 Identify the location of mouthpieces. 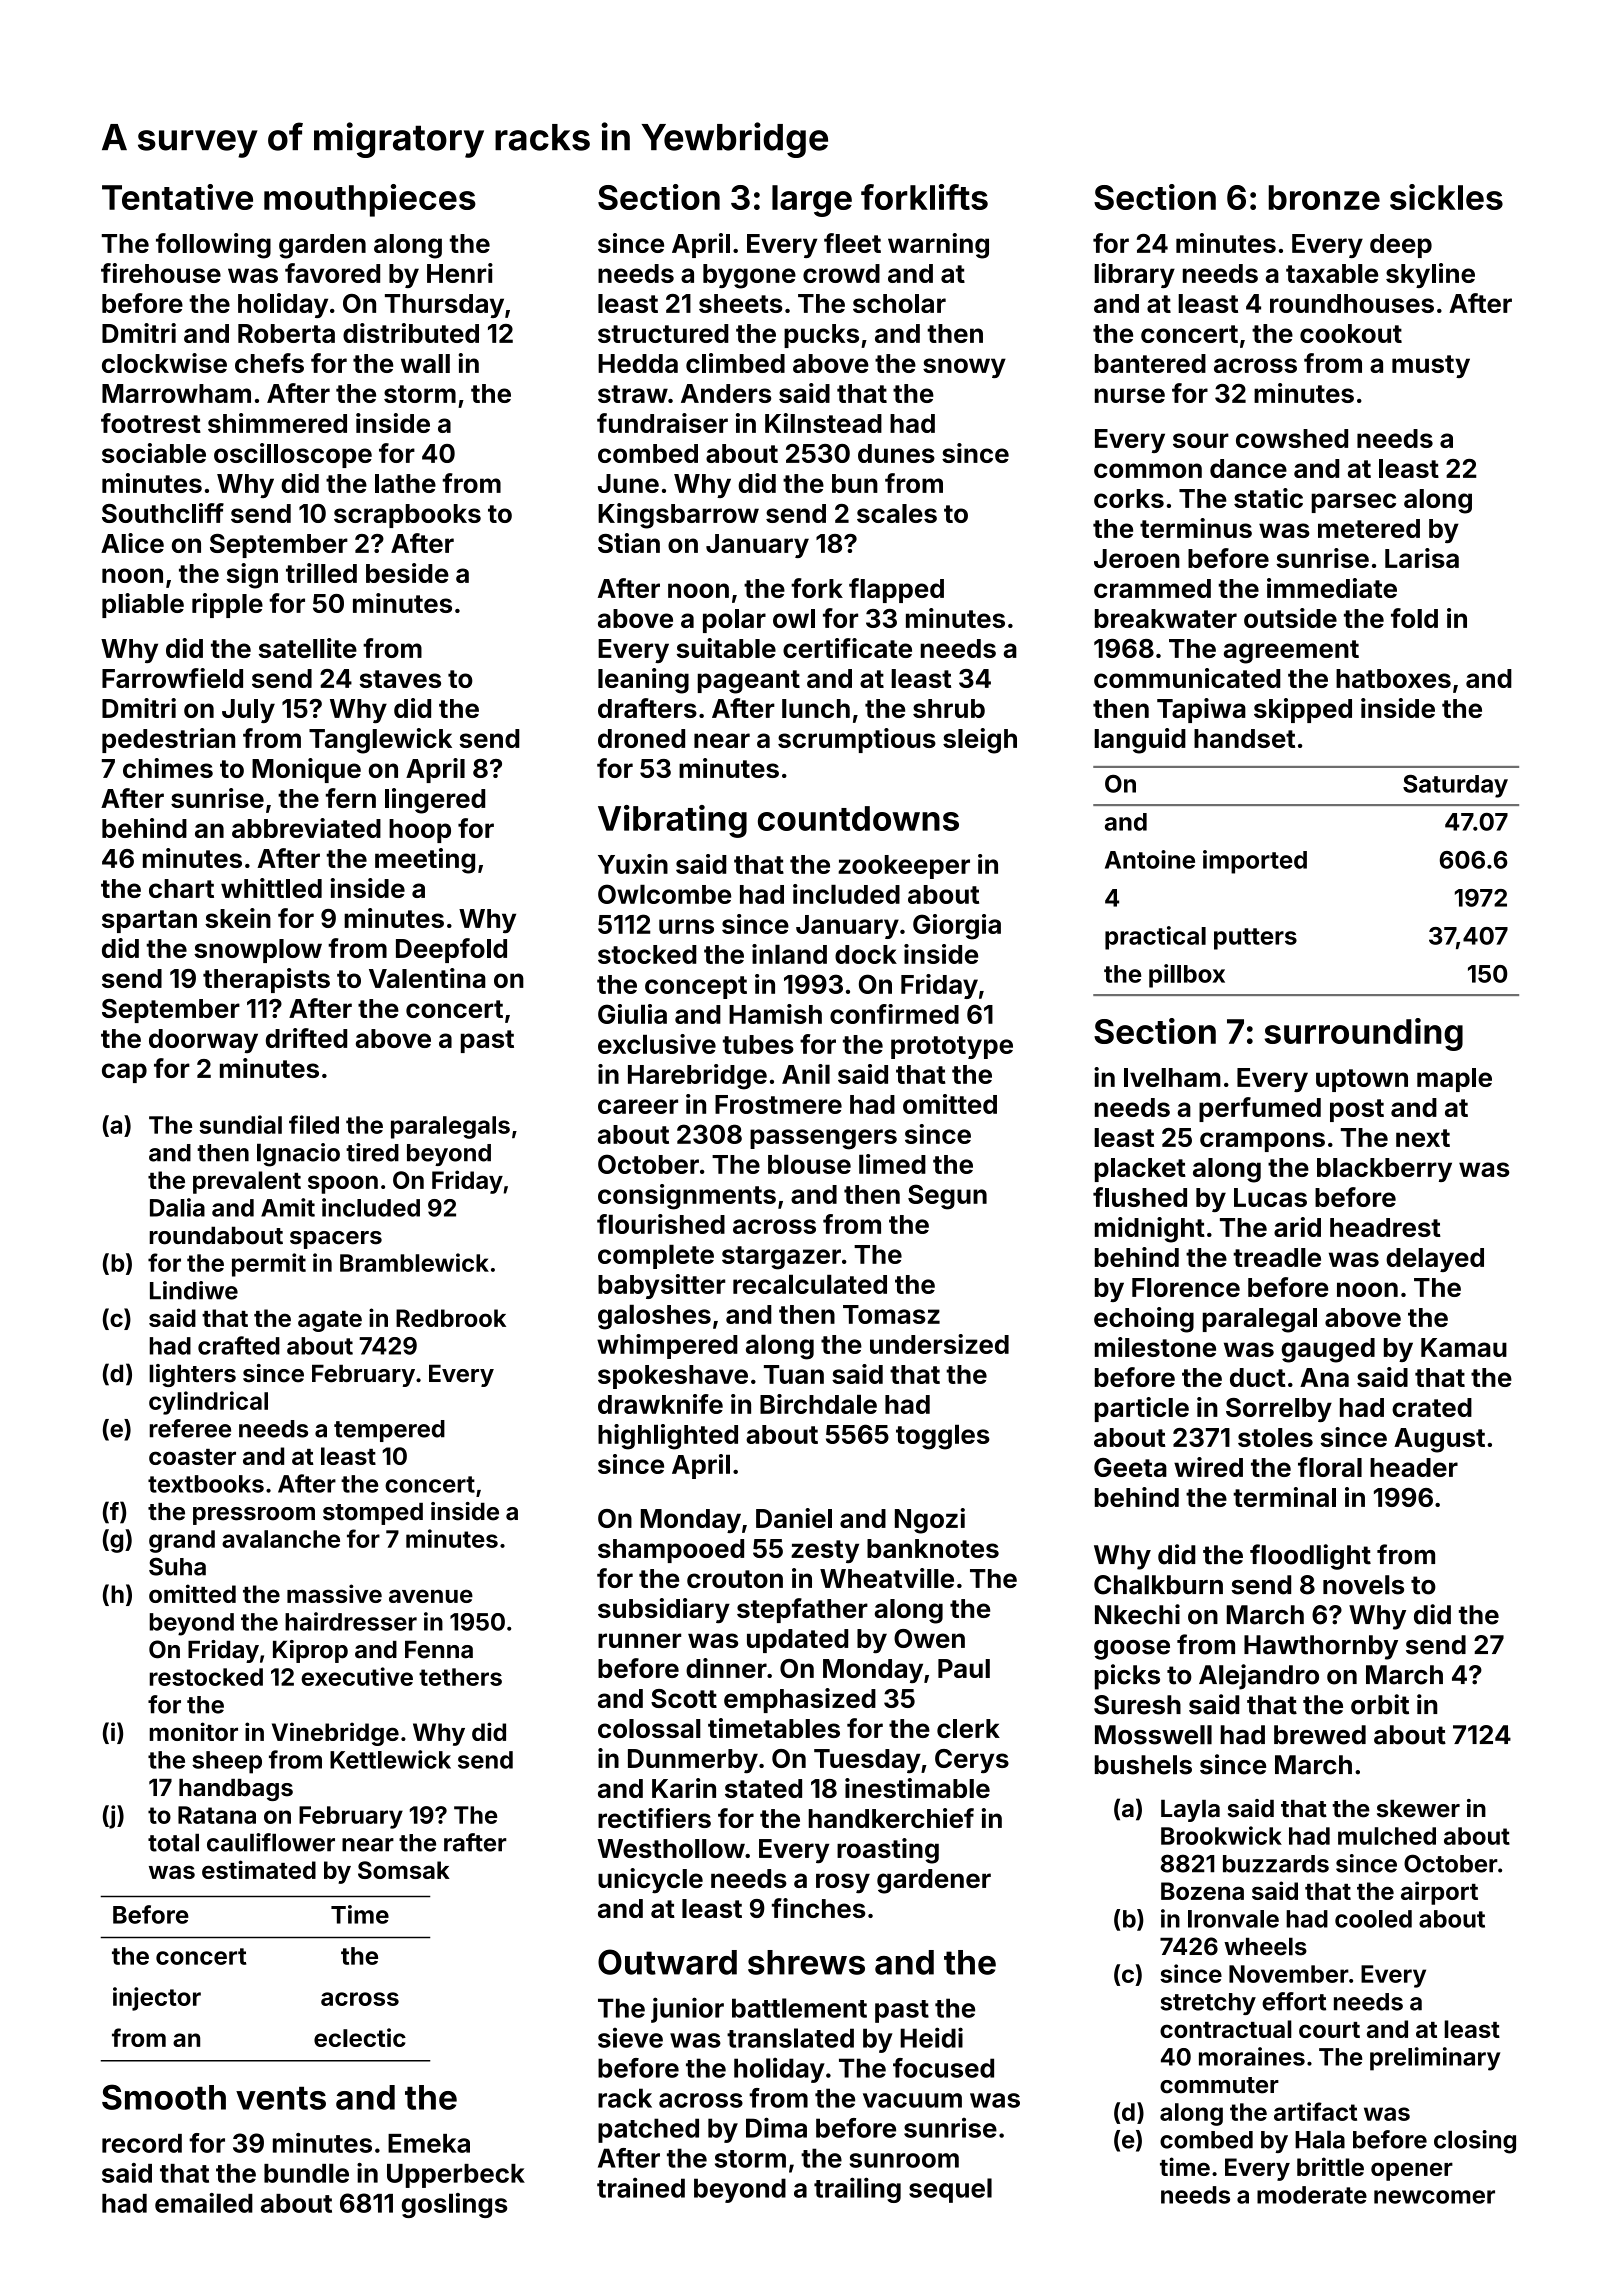
(370, 200).
